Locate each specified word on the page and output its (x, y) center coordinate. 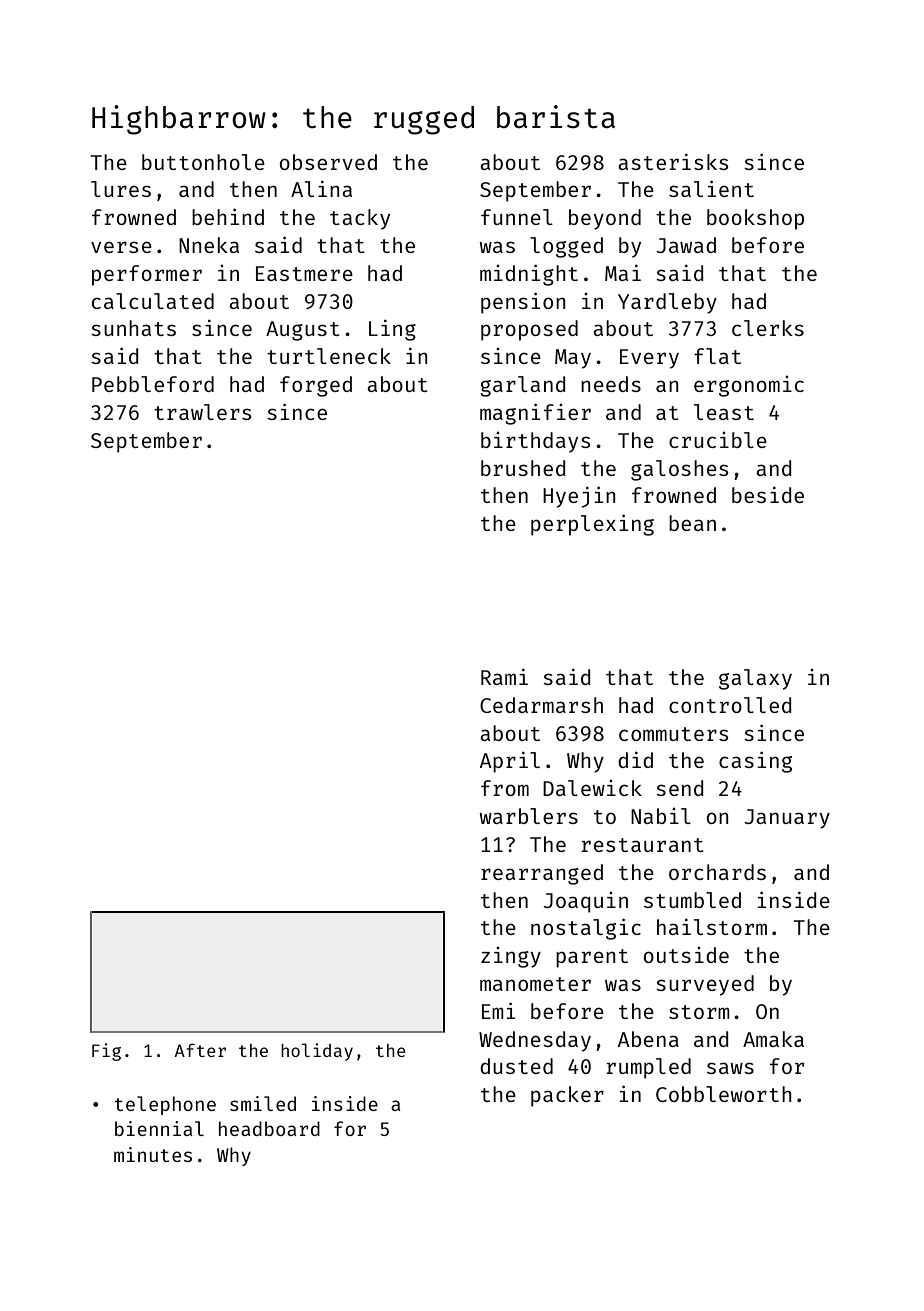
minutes (153, 1154)
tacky (360, 219)
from (505, 788)
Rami (504, 676)
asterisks (673, 161)
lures (121, 189)
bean (692, 523)
